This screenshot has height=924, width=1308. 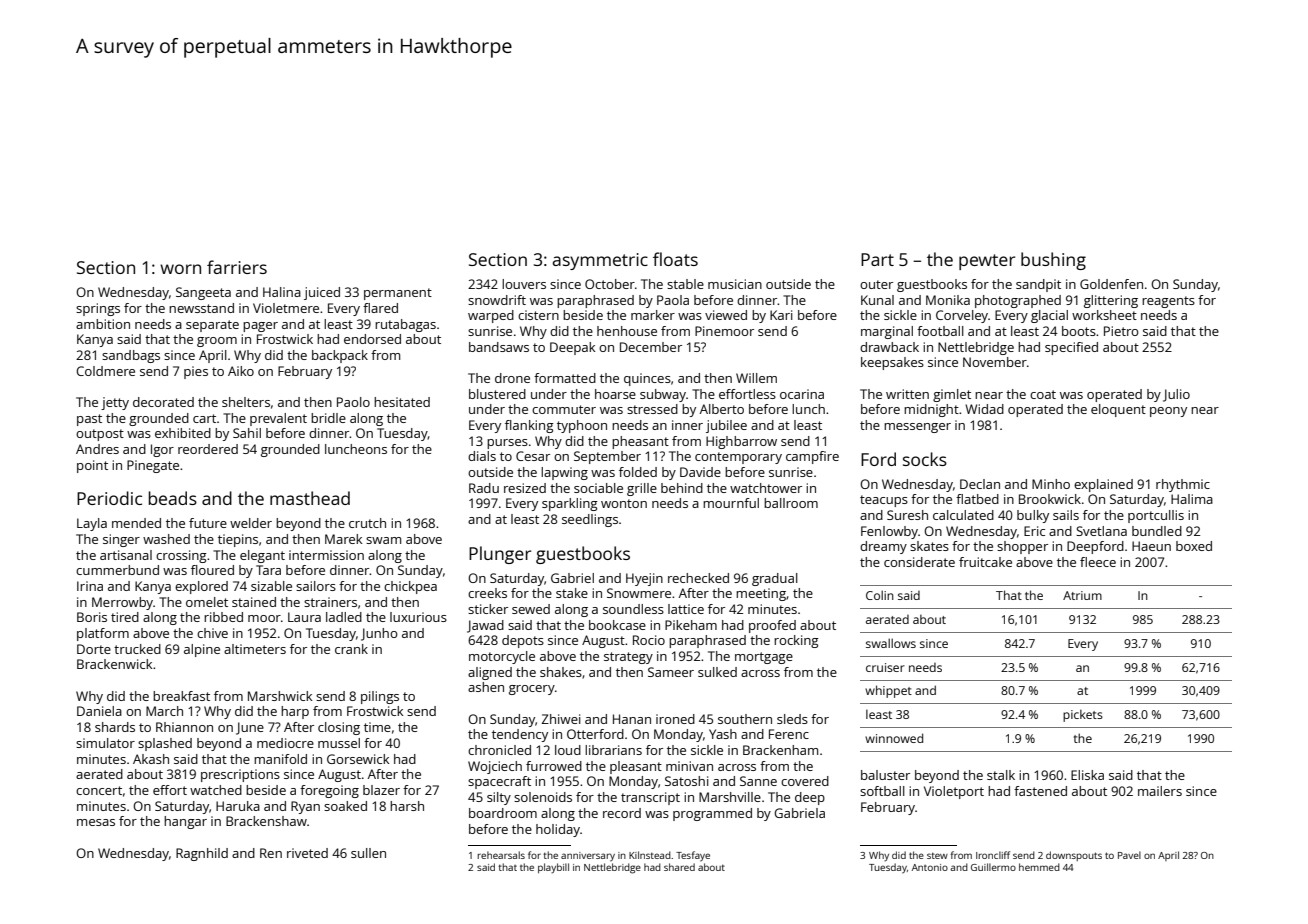 What do you see at coordinates (600, 261) in the screenshot?
I see `asymmetric` at bounding box center [600, 261].
